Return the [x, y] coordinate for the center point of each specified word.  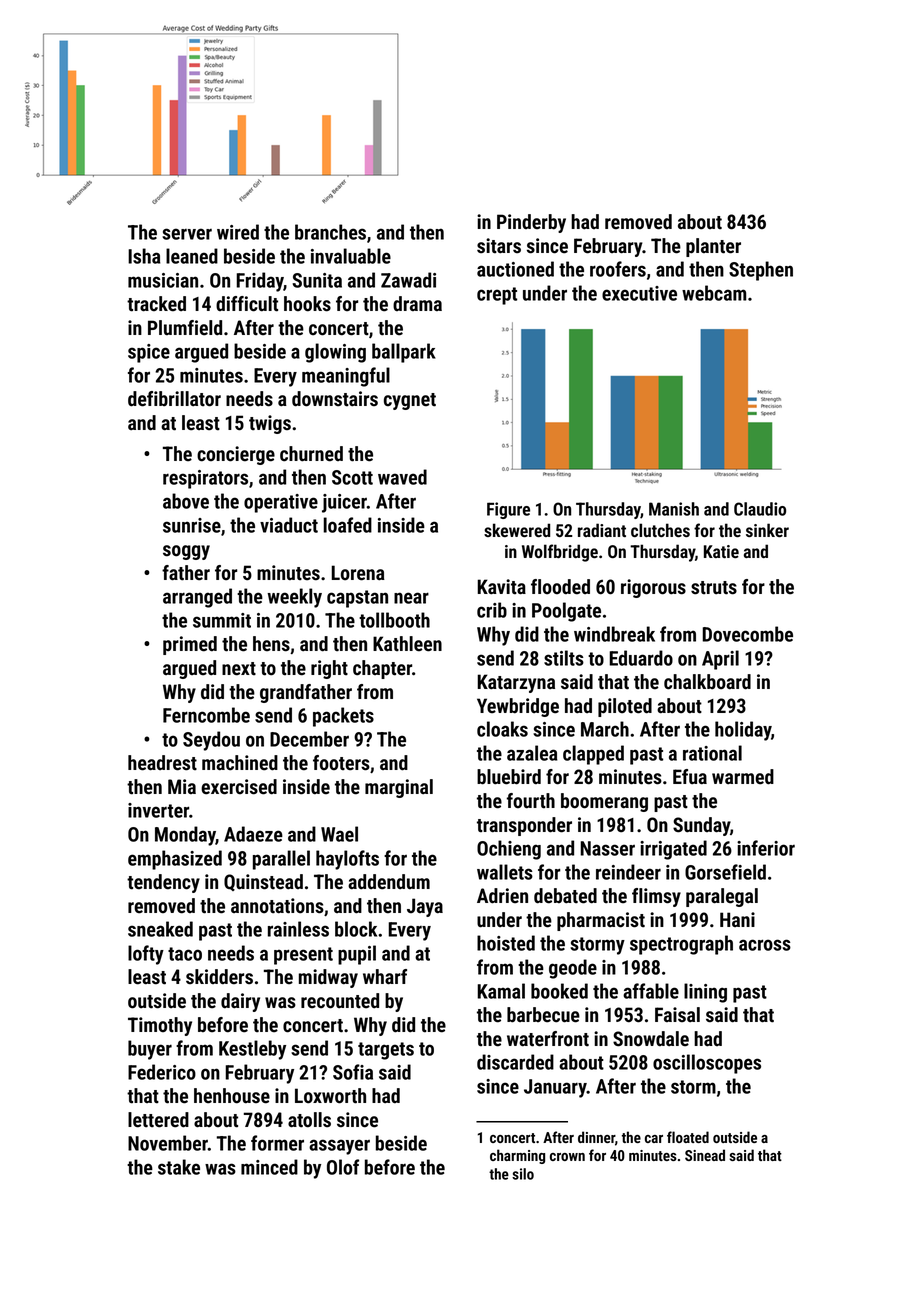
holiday [743, 731]
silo [523, 1174]
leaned [192, 256]
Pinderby [531, 223]
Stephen [761, 271]
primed [190, 645]
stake [179, 1167]
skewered [517, 530]
